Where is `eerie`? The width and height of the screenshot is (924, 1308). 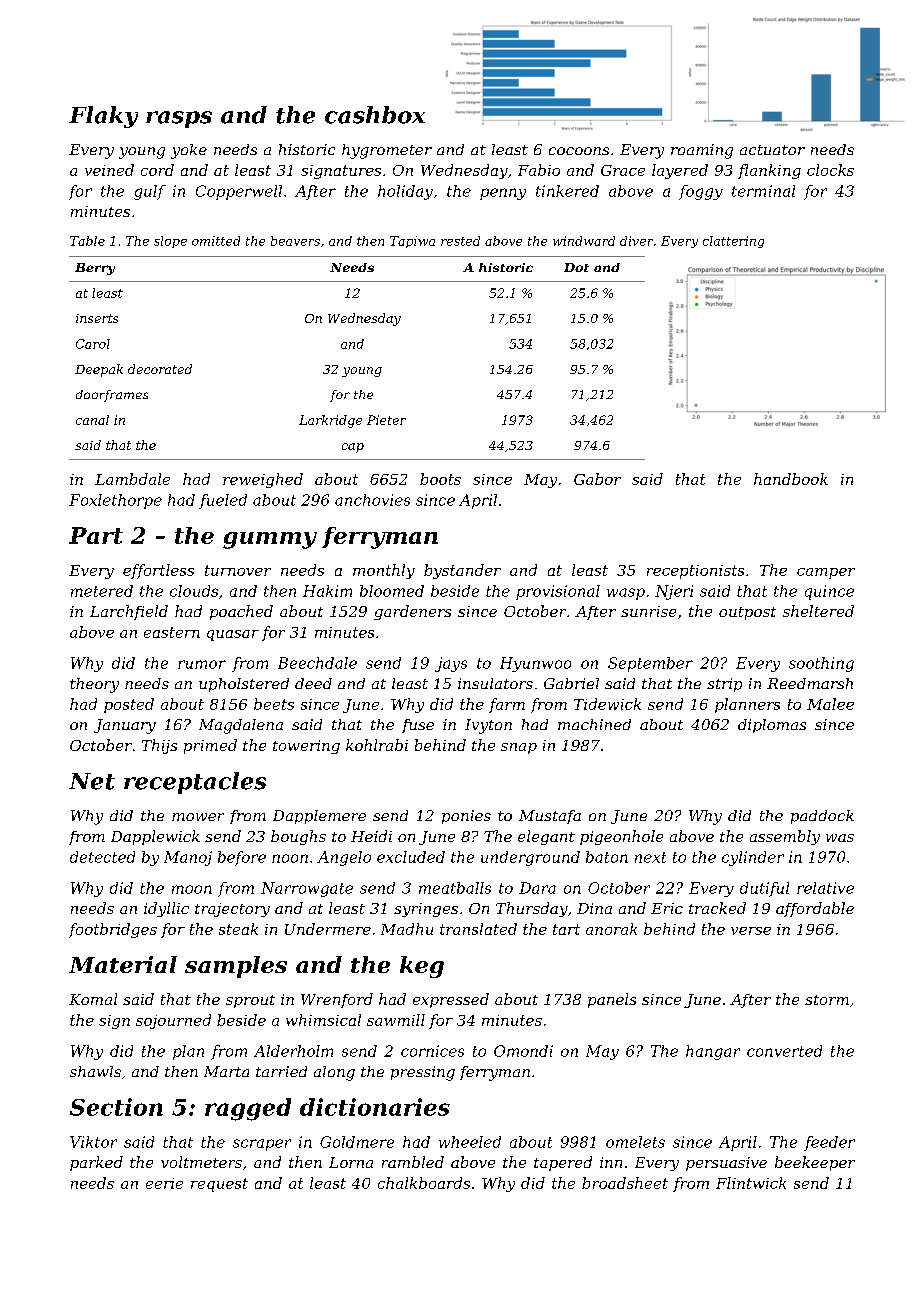
eerie is located at coordinates (164, 1183).
